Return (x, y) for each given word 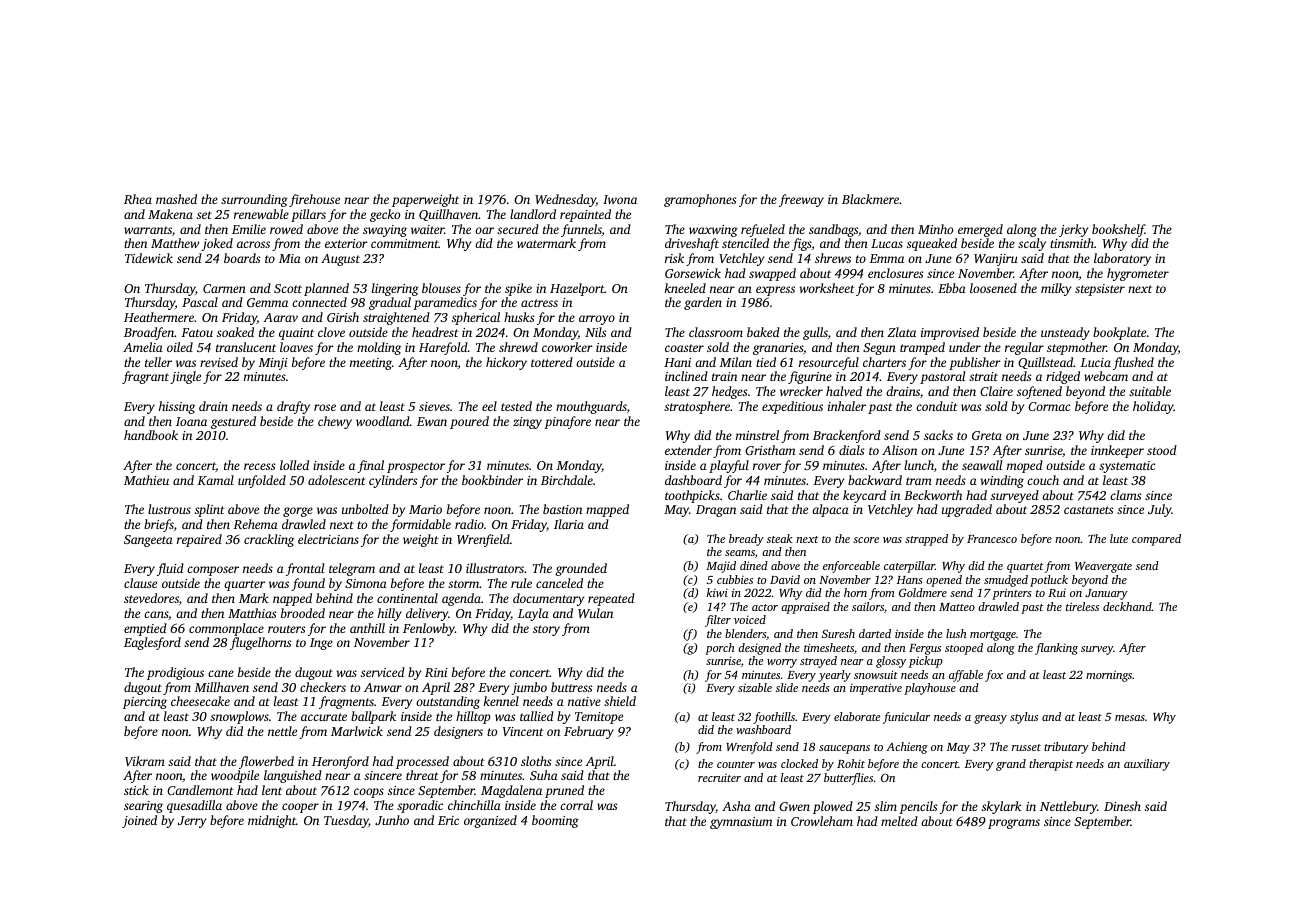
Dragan (716, 511)
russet (1026, 747)
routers (286, 629)
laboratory (1122, 259)
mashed (176, 199)
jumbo (529, 688)
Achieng (907, 748)
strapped (926, 540)
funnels (581, 230)
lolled (294, 465)
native (584, 701)
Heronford (340, 762)
